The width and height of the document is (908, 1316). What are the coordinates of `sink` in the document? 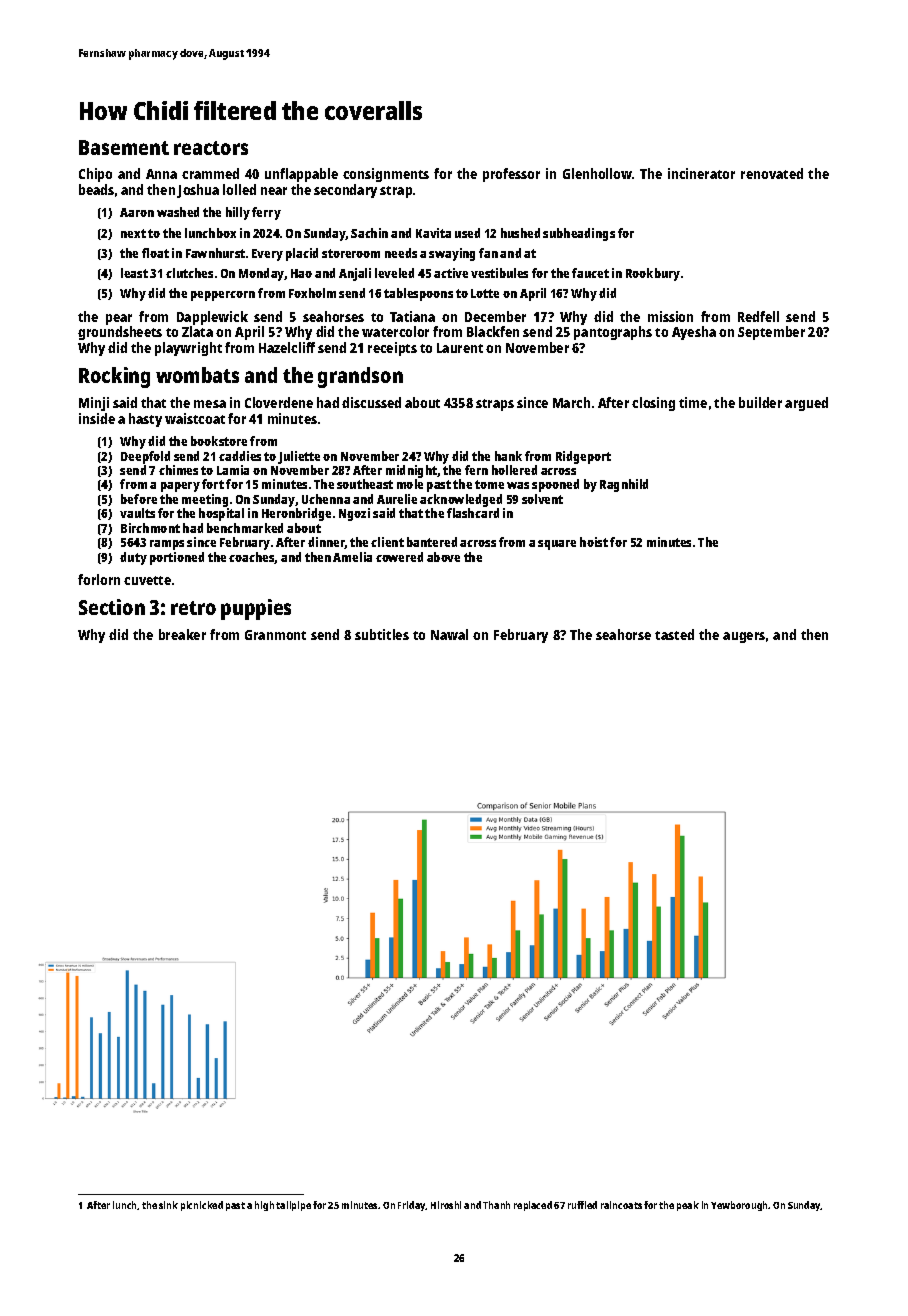 It's located at (168, 1205).
